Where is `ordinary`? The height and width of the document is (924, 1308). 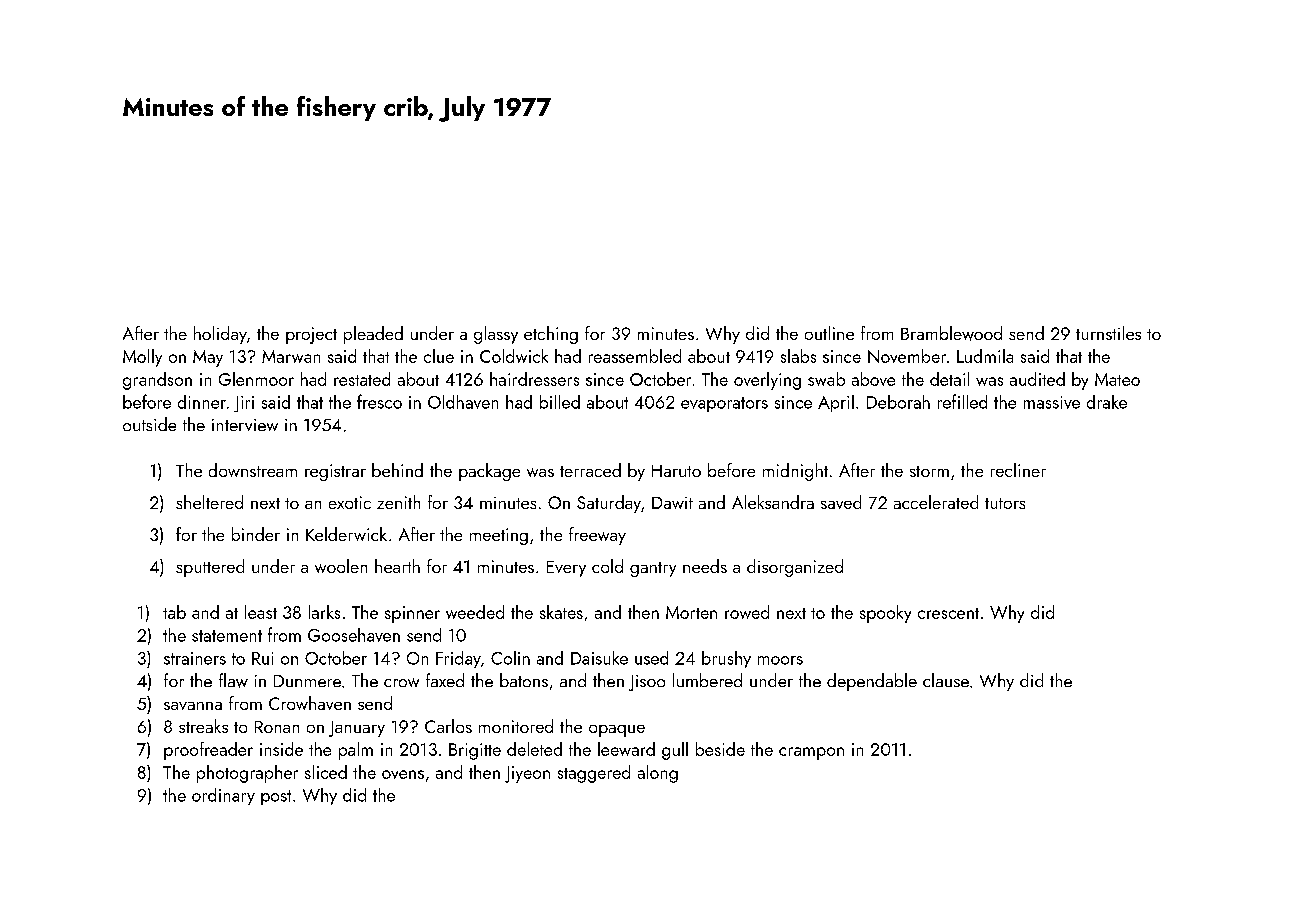 ordinary is located at coordinates (223, 796).
